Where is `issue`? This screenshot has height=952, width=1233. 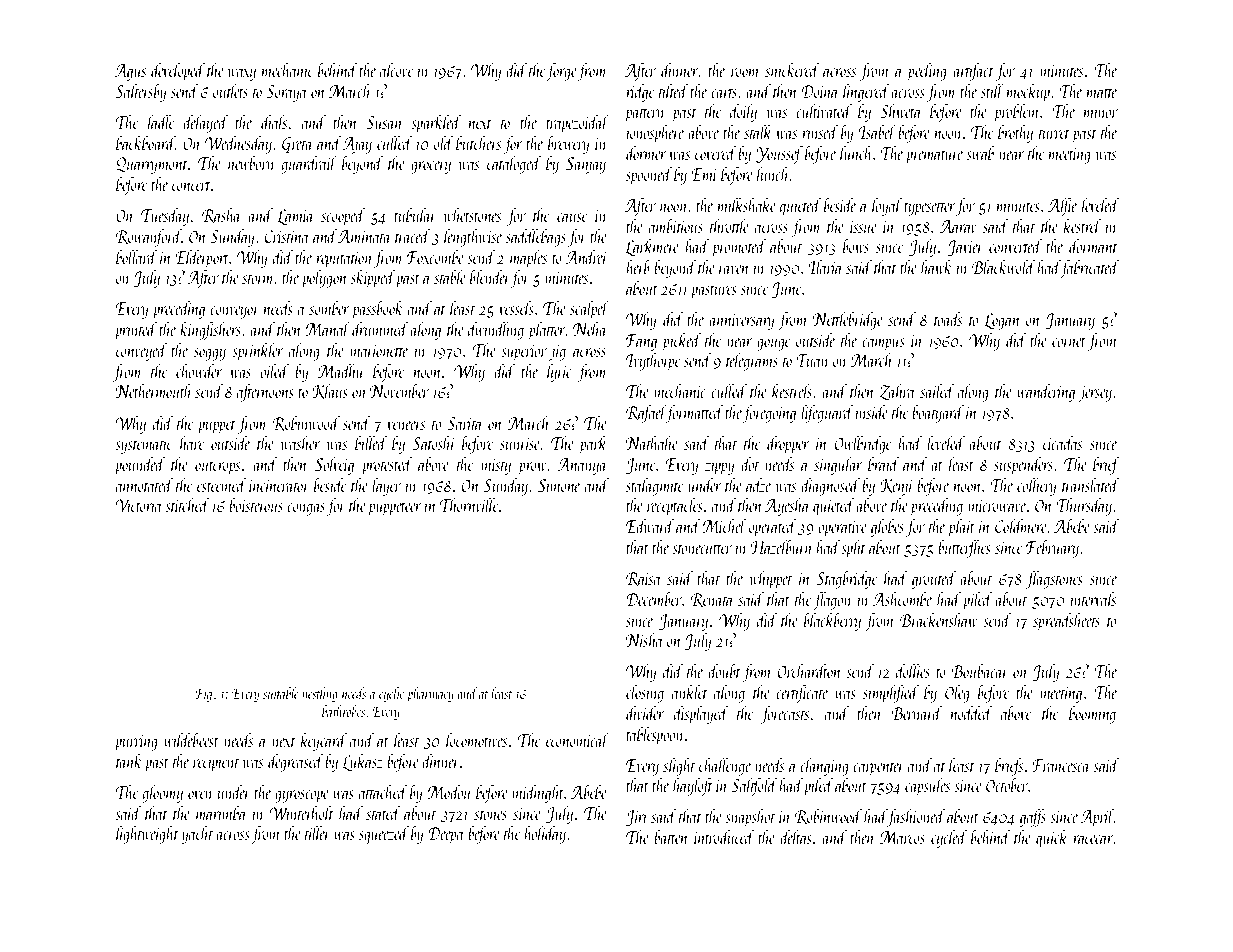
issue is located at coordinates (863, 227).
